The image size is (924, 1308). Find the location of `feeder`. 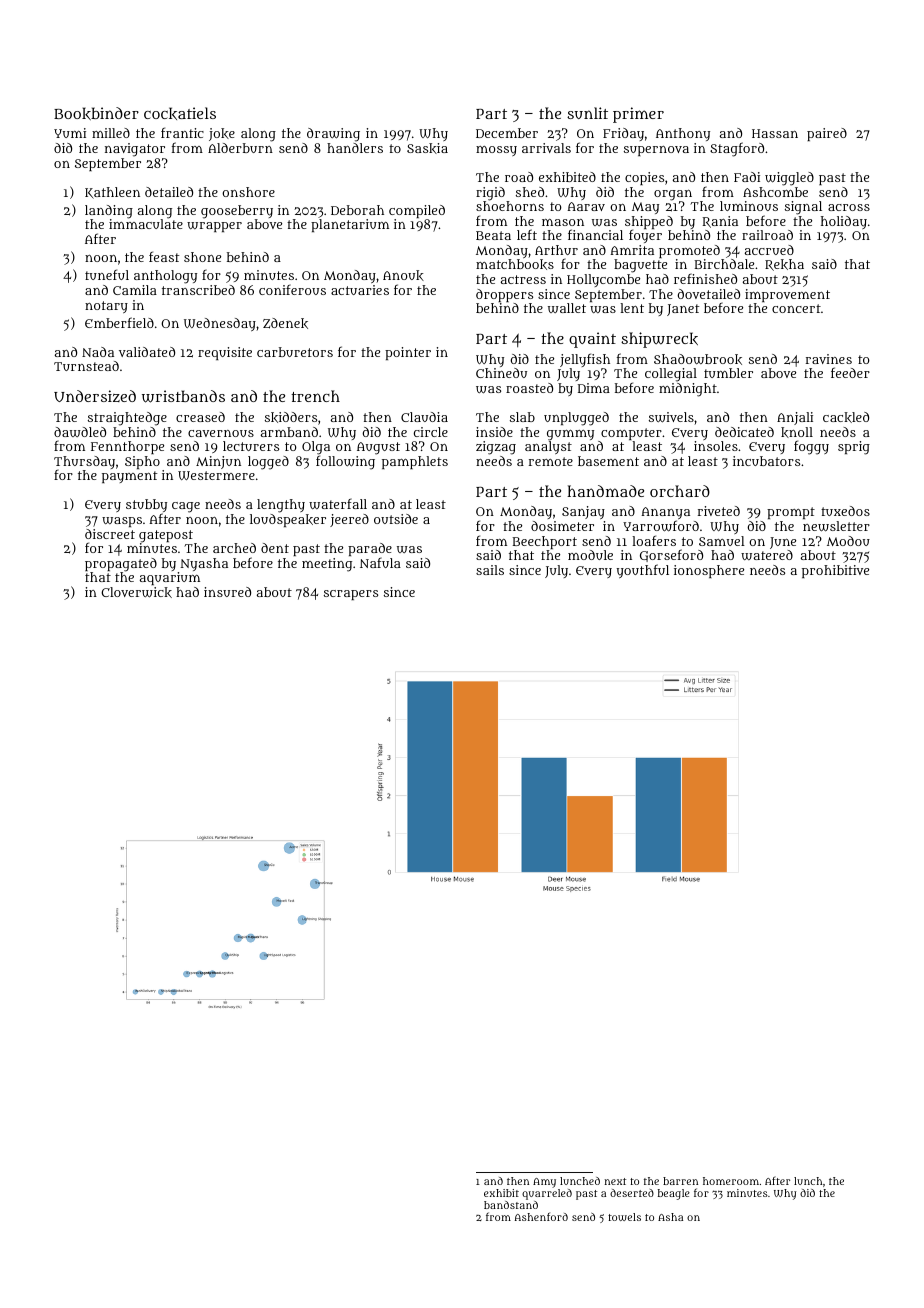

feeder is located at coordinates (850, 372).
